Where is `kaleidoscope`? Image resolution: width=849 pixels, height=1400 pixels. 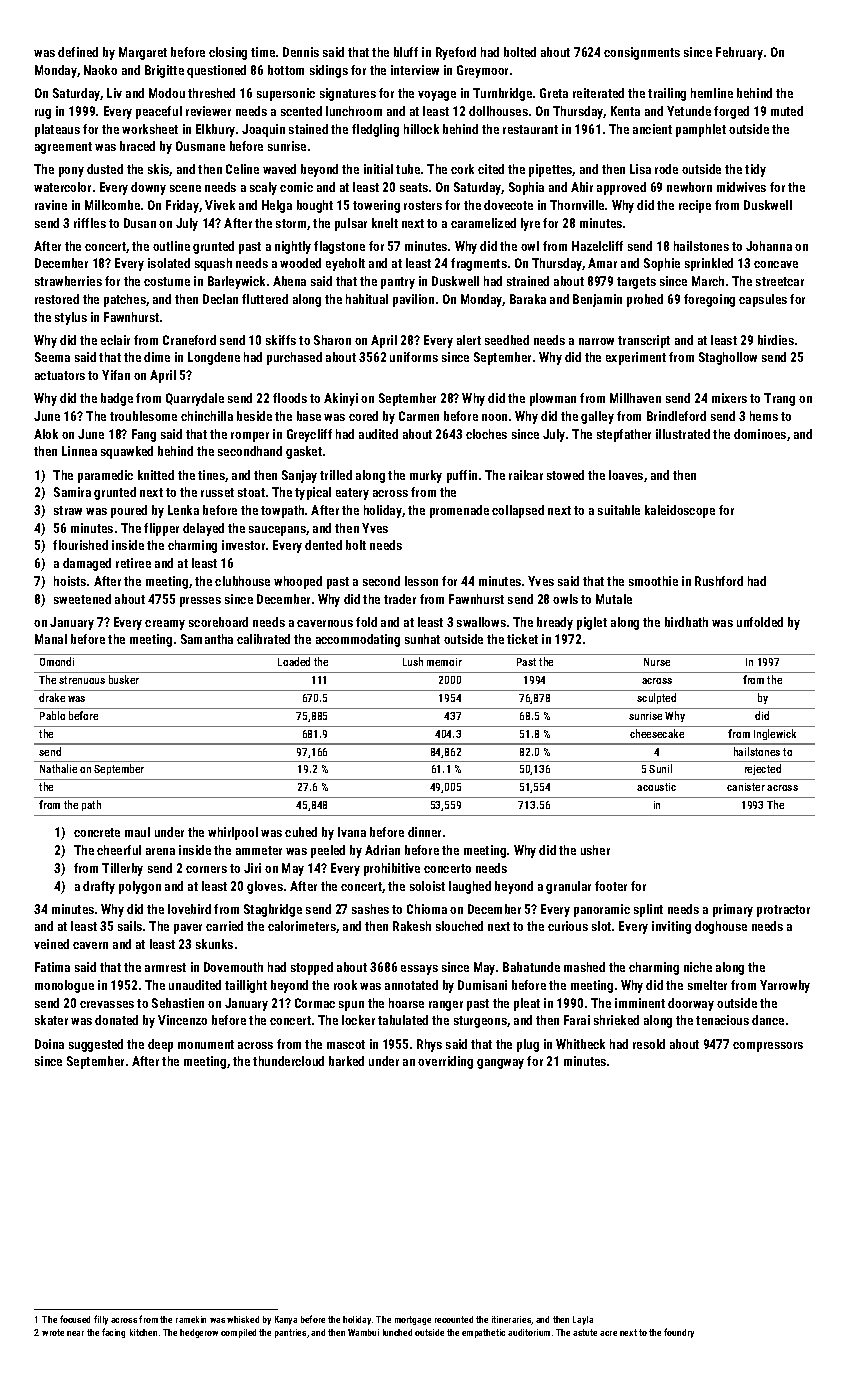
kaleidoscope is located at coordinates (680, 511).
